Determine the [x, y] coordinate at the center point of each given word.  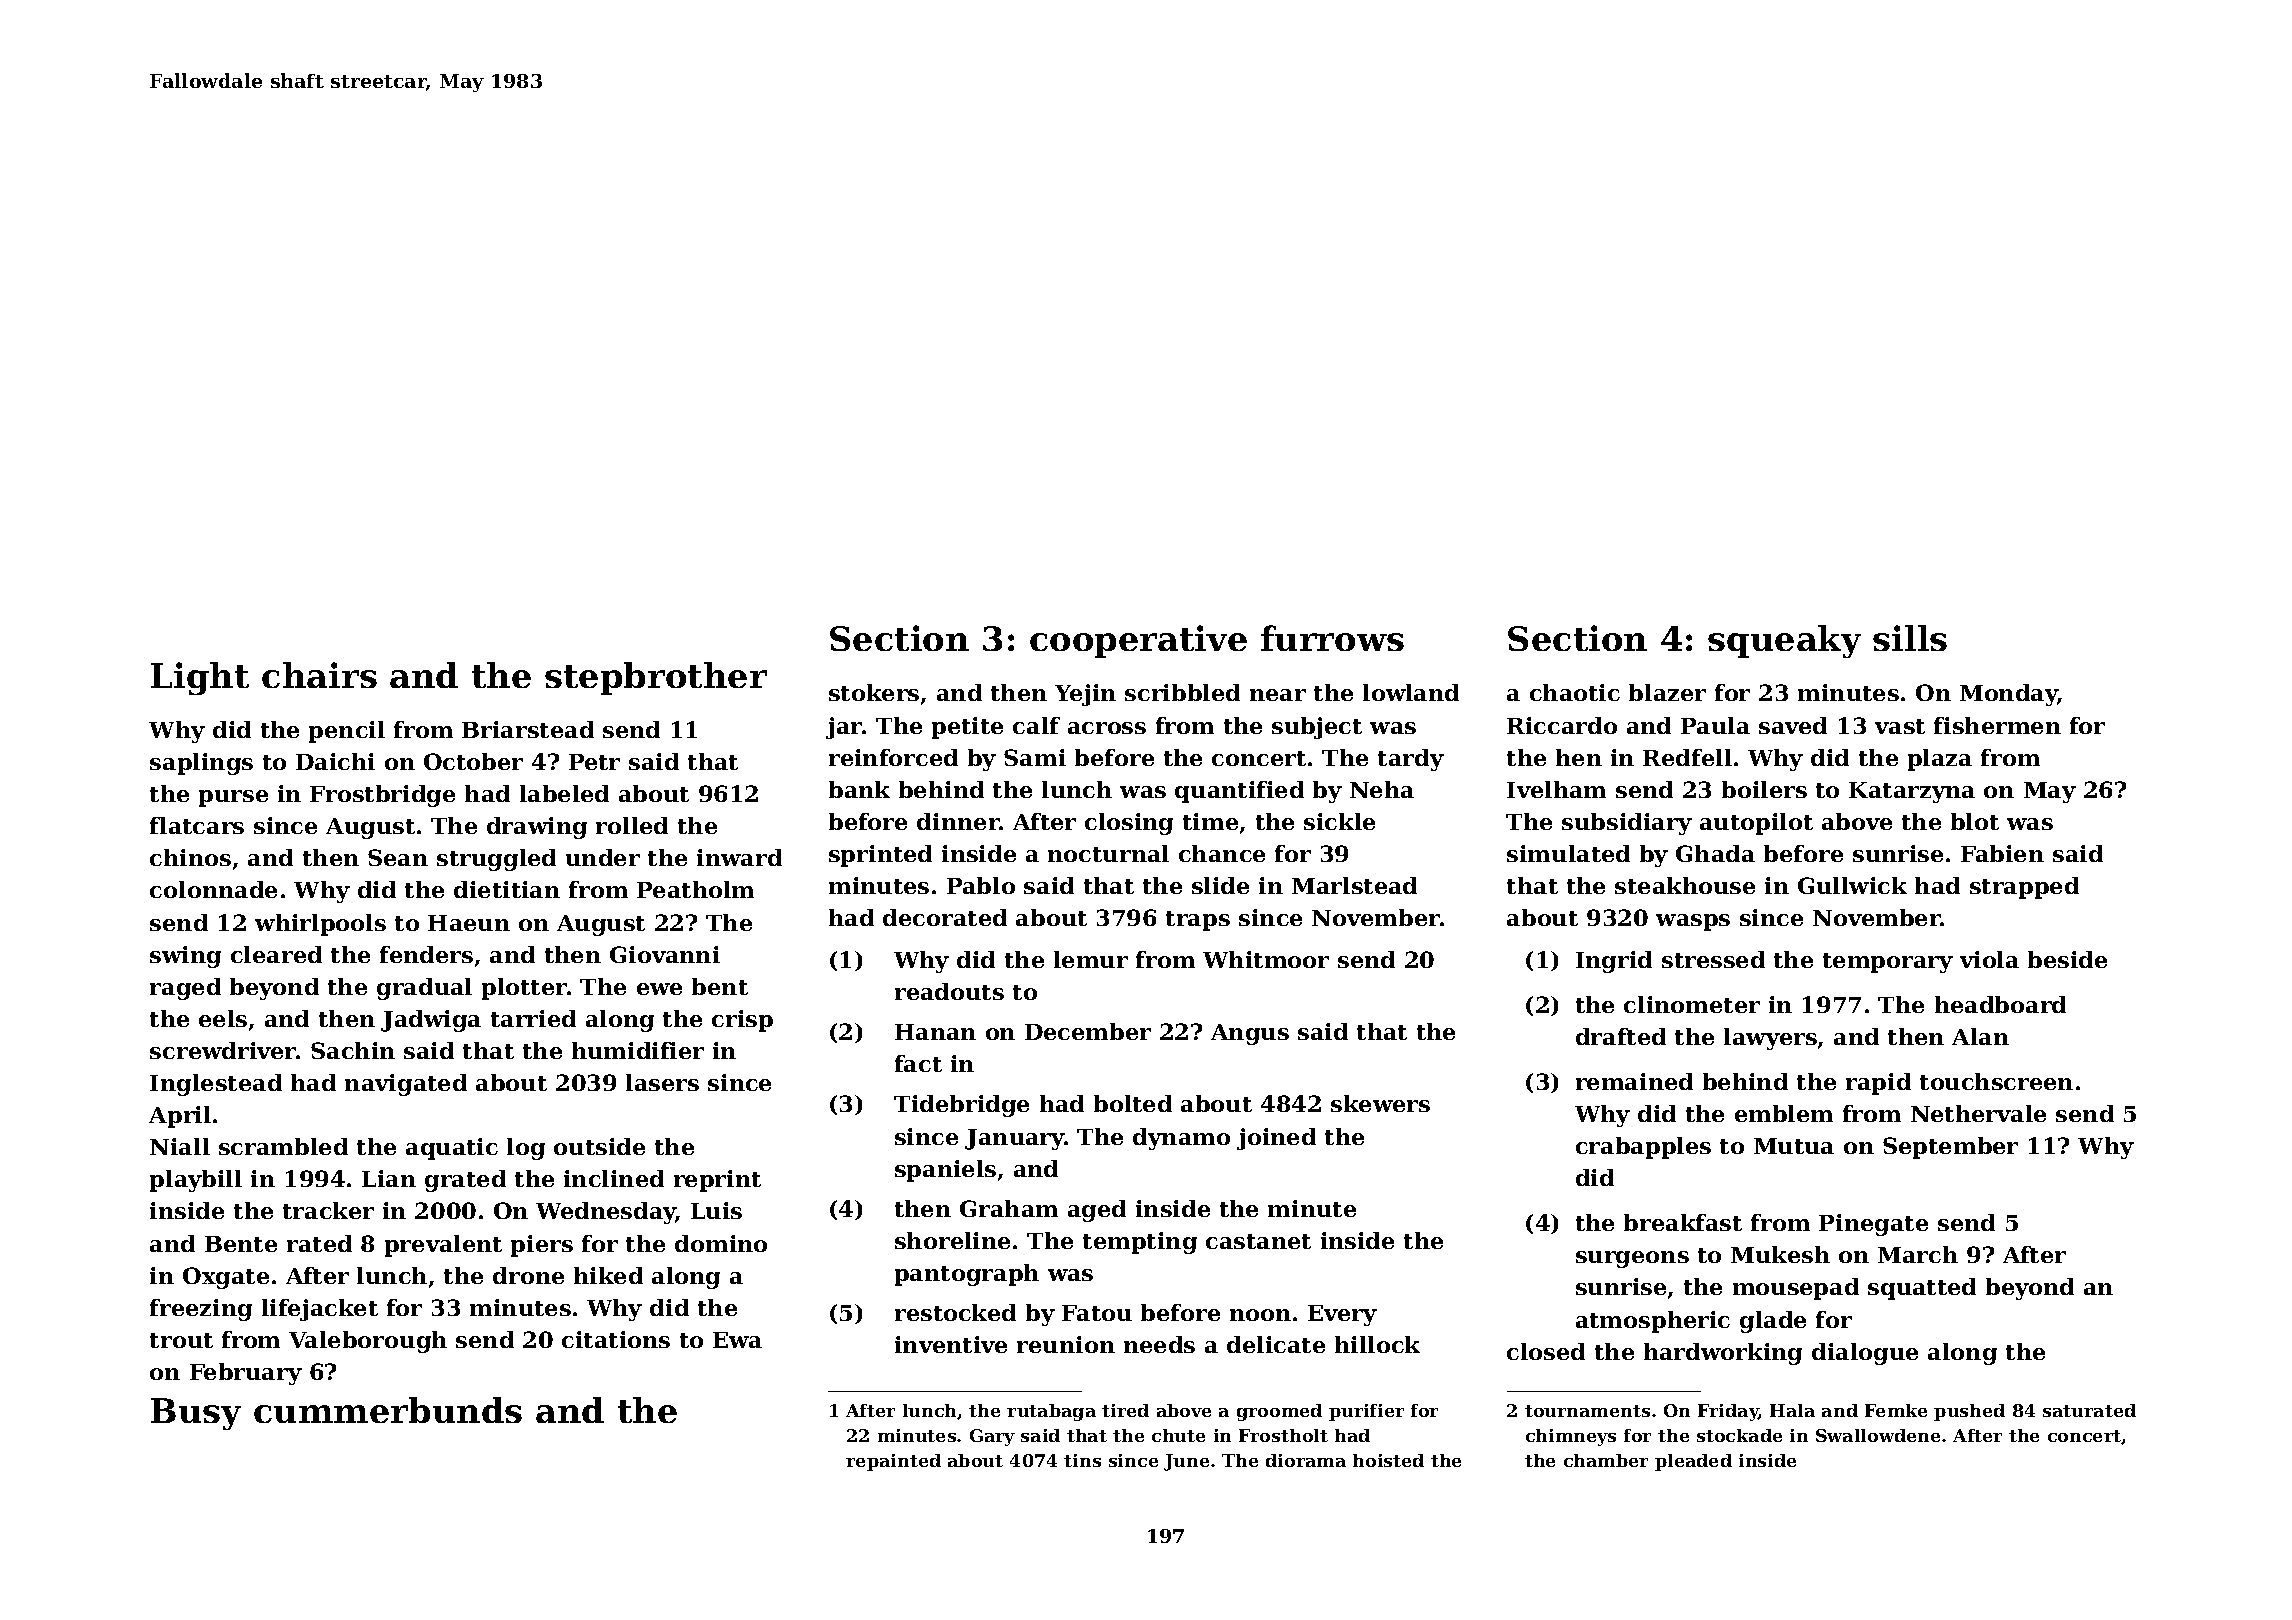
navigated [406, 1085]
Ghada [1715, 853]
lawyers [1770, 1039]
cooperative [1138, 641]
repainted [893, 1462]
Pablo [981, 885]
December [1088, 1031]
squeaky [1784, 641]
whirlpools [320, 925]
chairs [319, 675]
